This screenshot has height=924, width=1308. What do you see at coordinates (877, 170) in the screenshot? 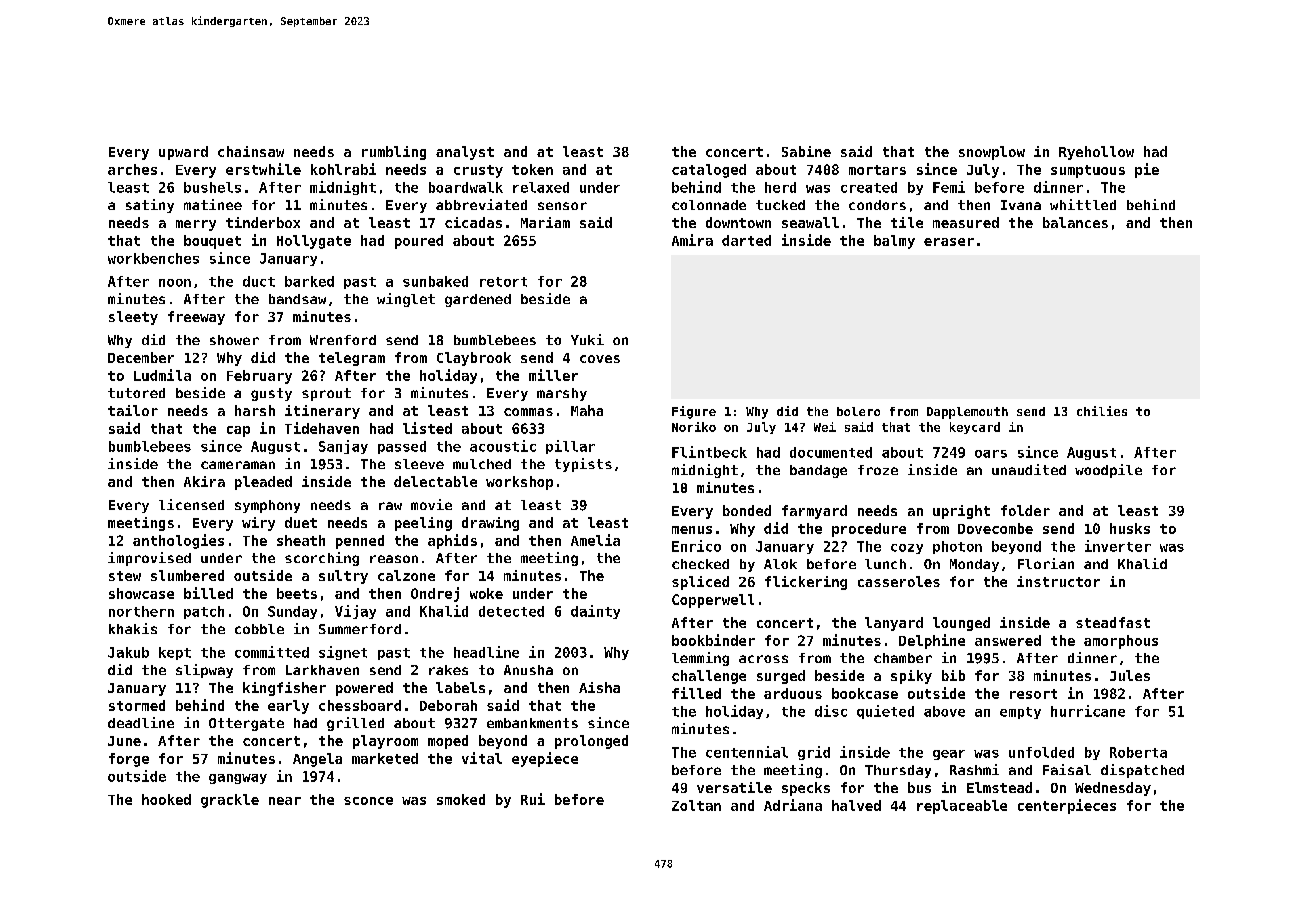
I see `mortars` at bounding box center [877, 170].
